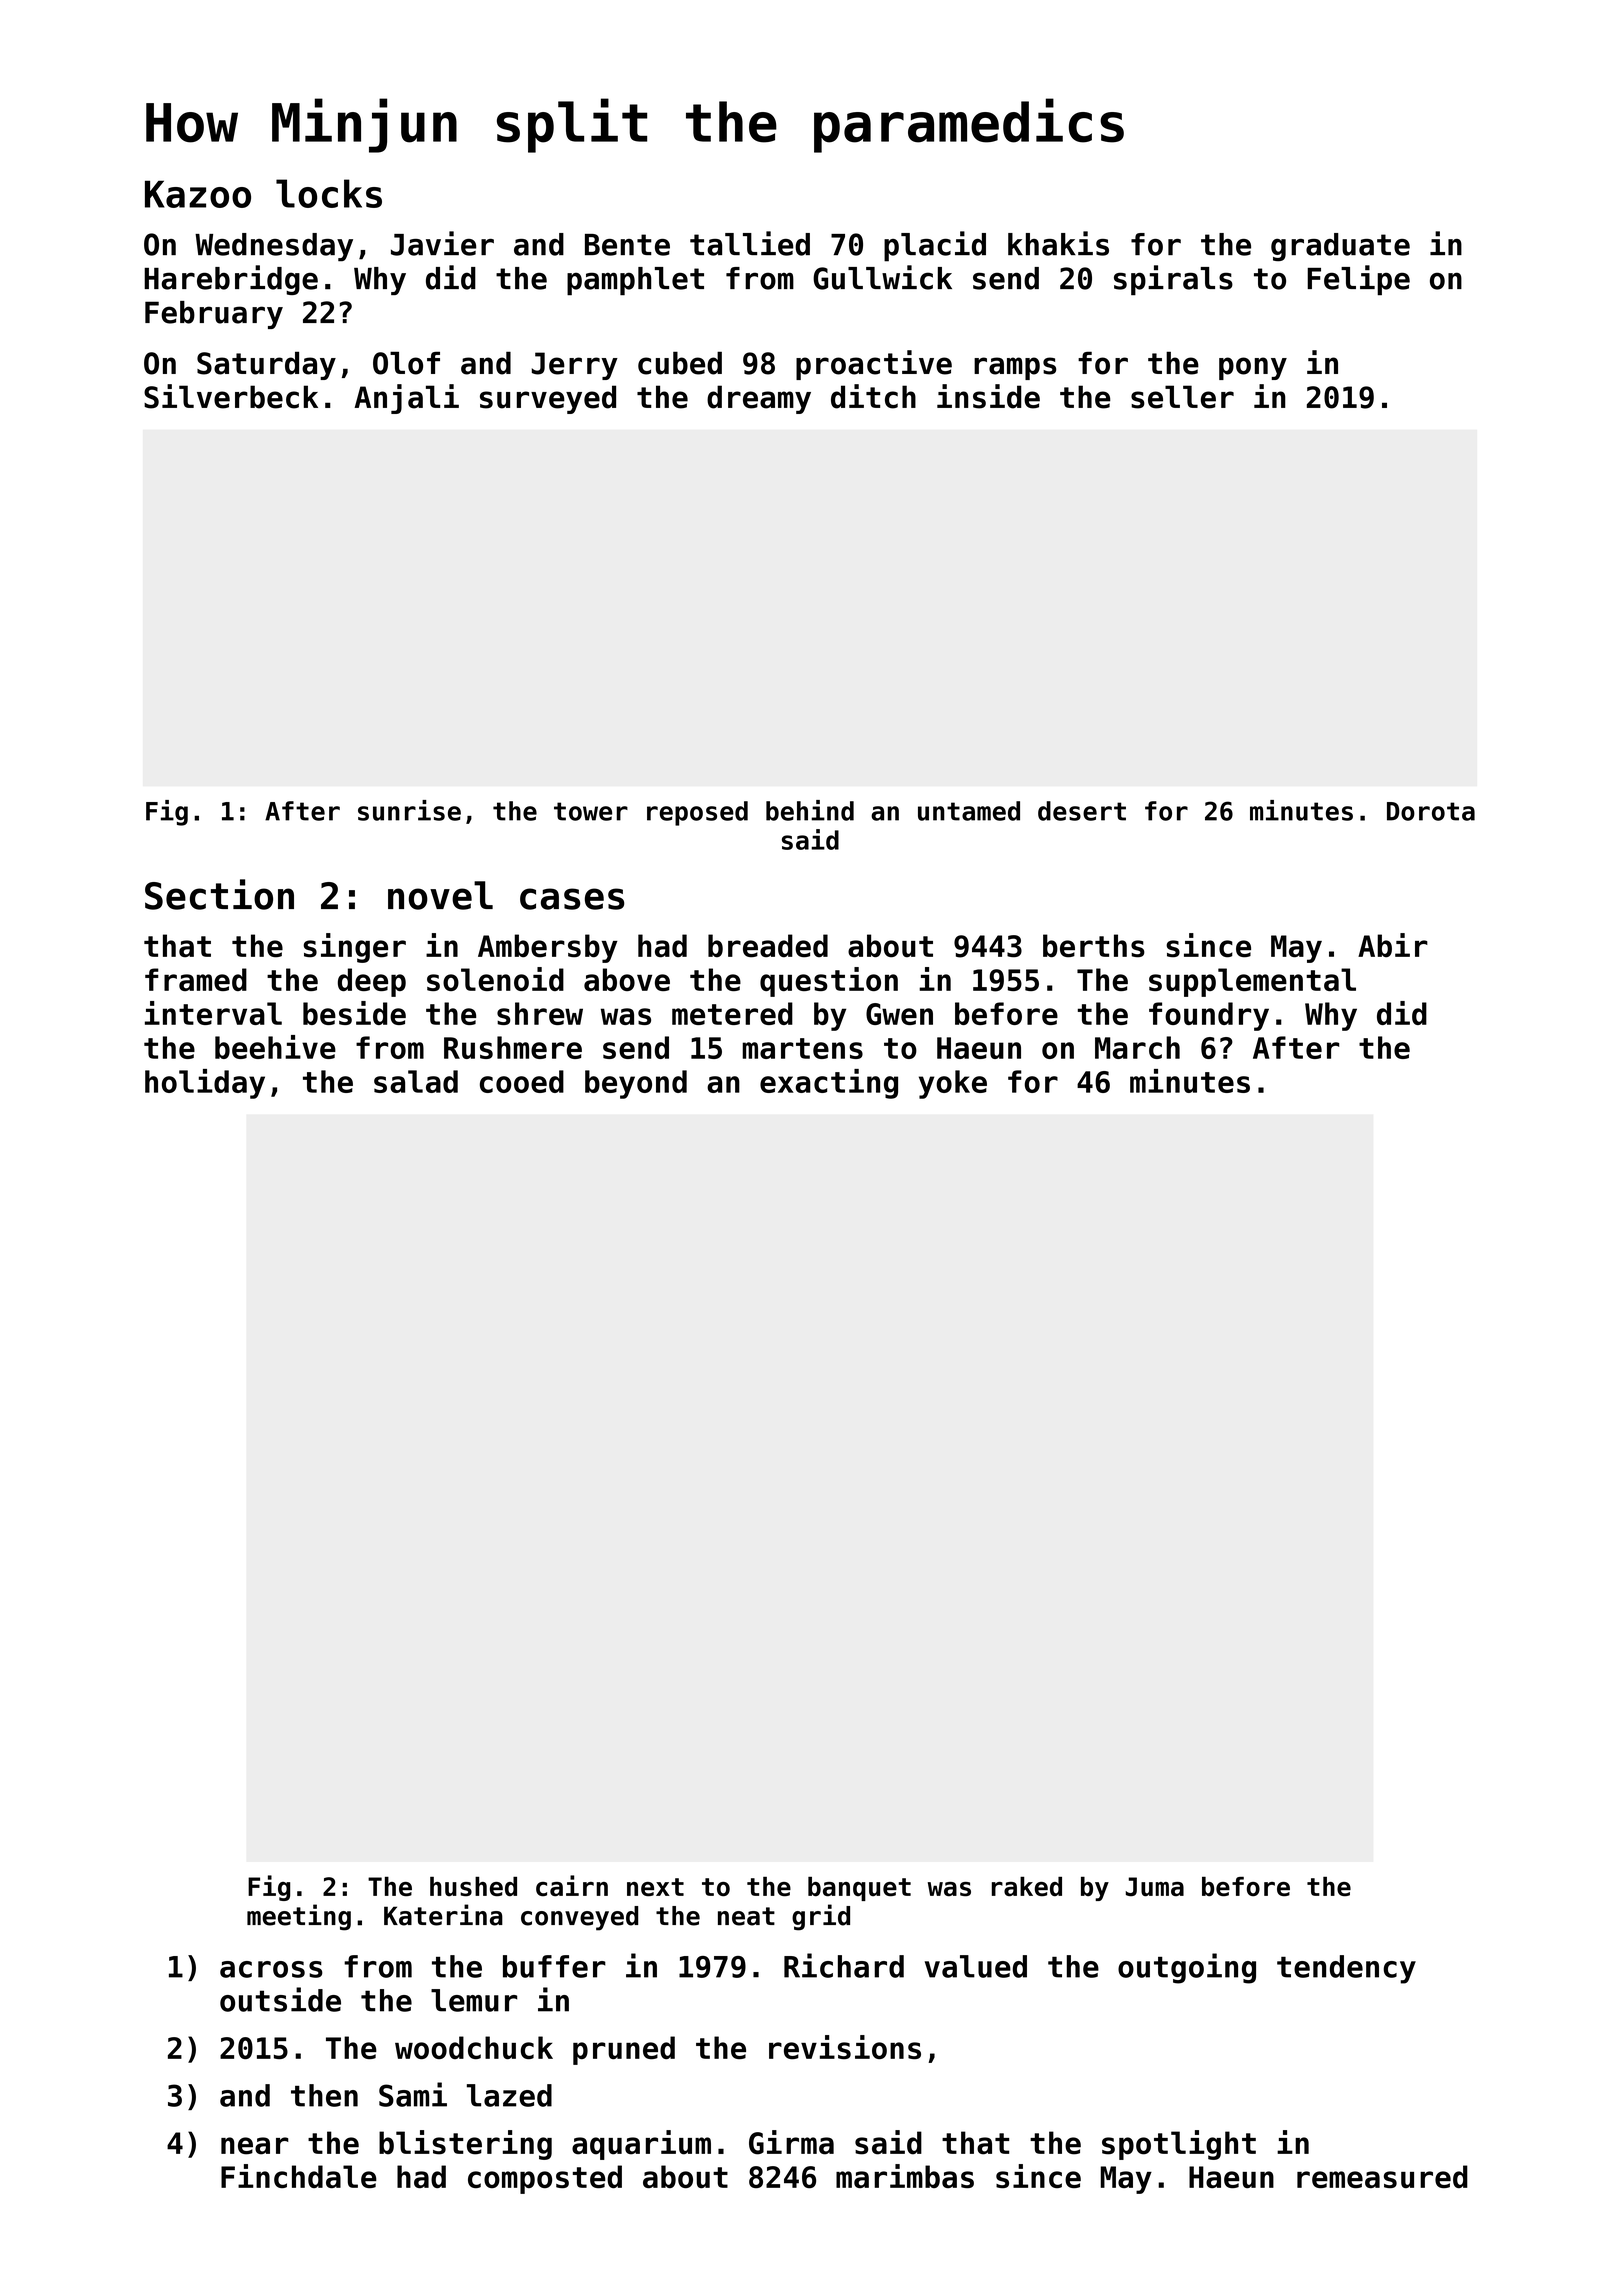 Image resolution: width=1620 pixels, height=2292 pixels. I want to click on meeting, so click(299, 1917).
